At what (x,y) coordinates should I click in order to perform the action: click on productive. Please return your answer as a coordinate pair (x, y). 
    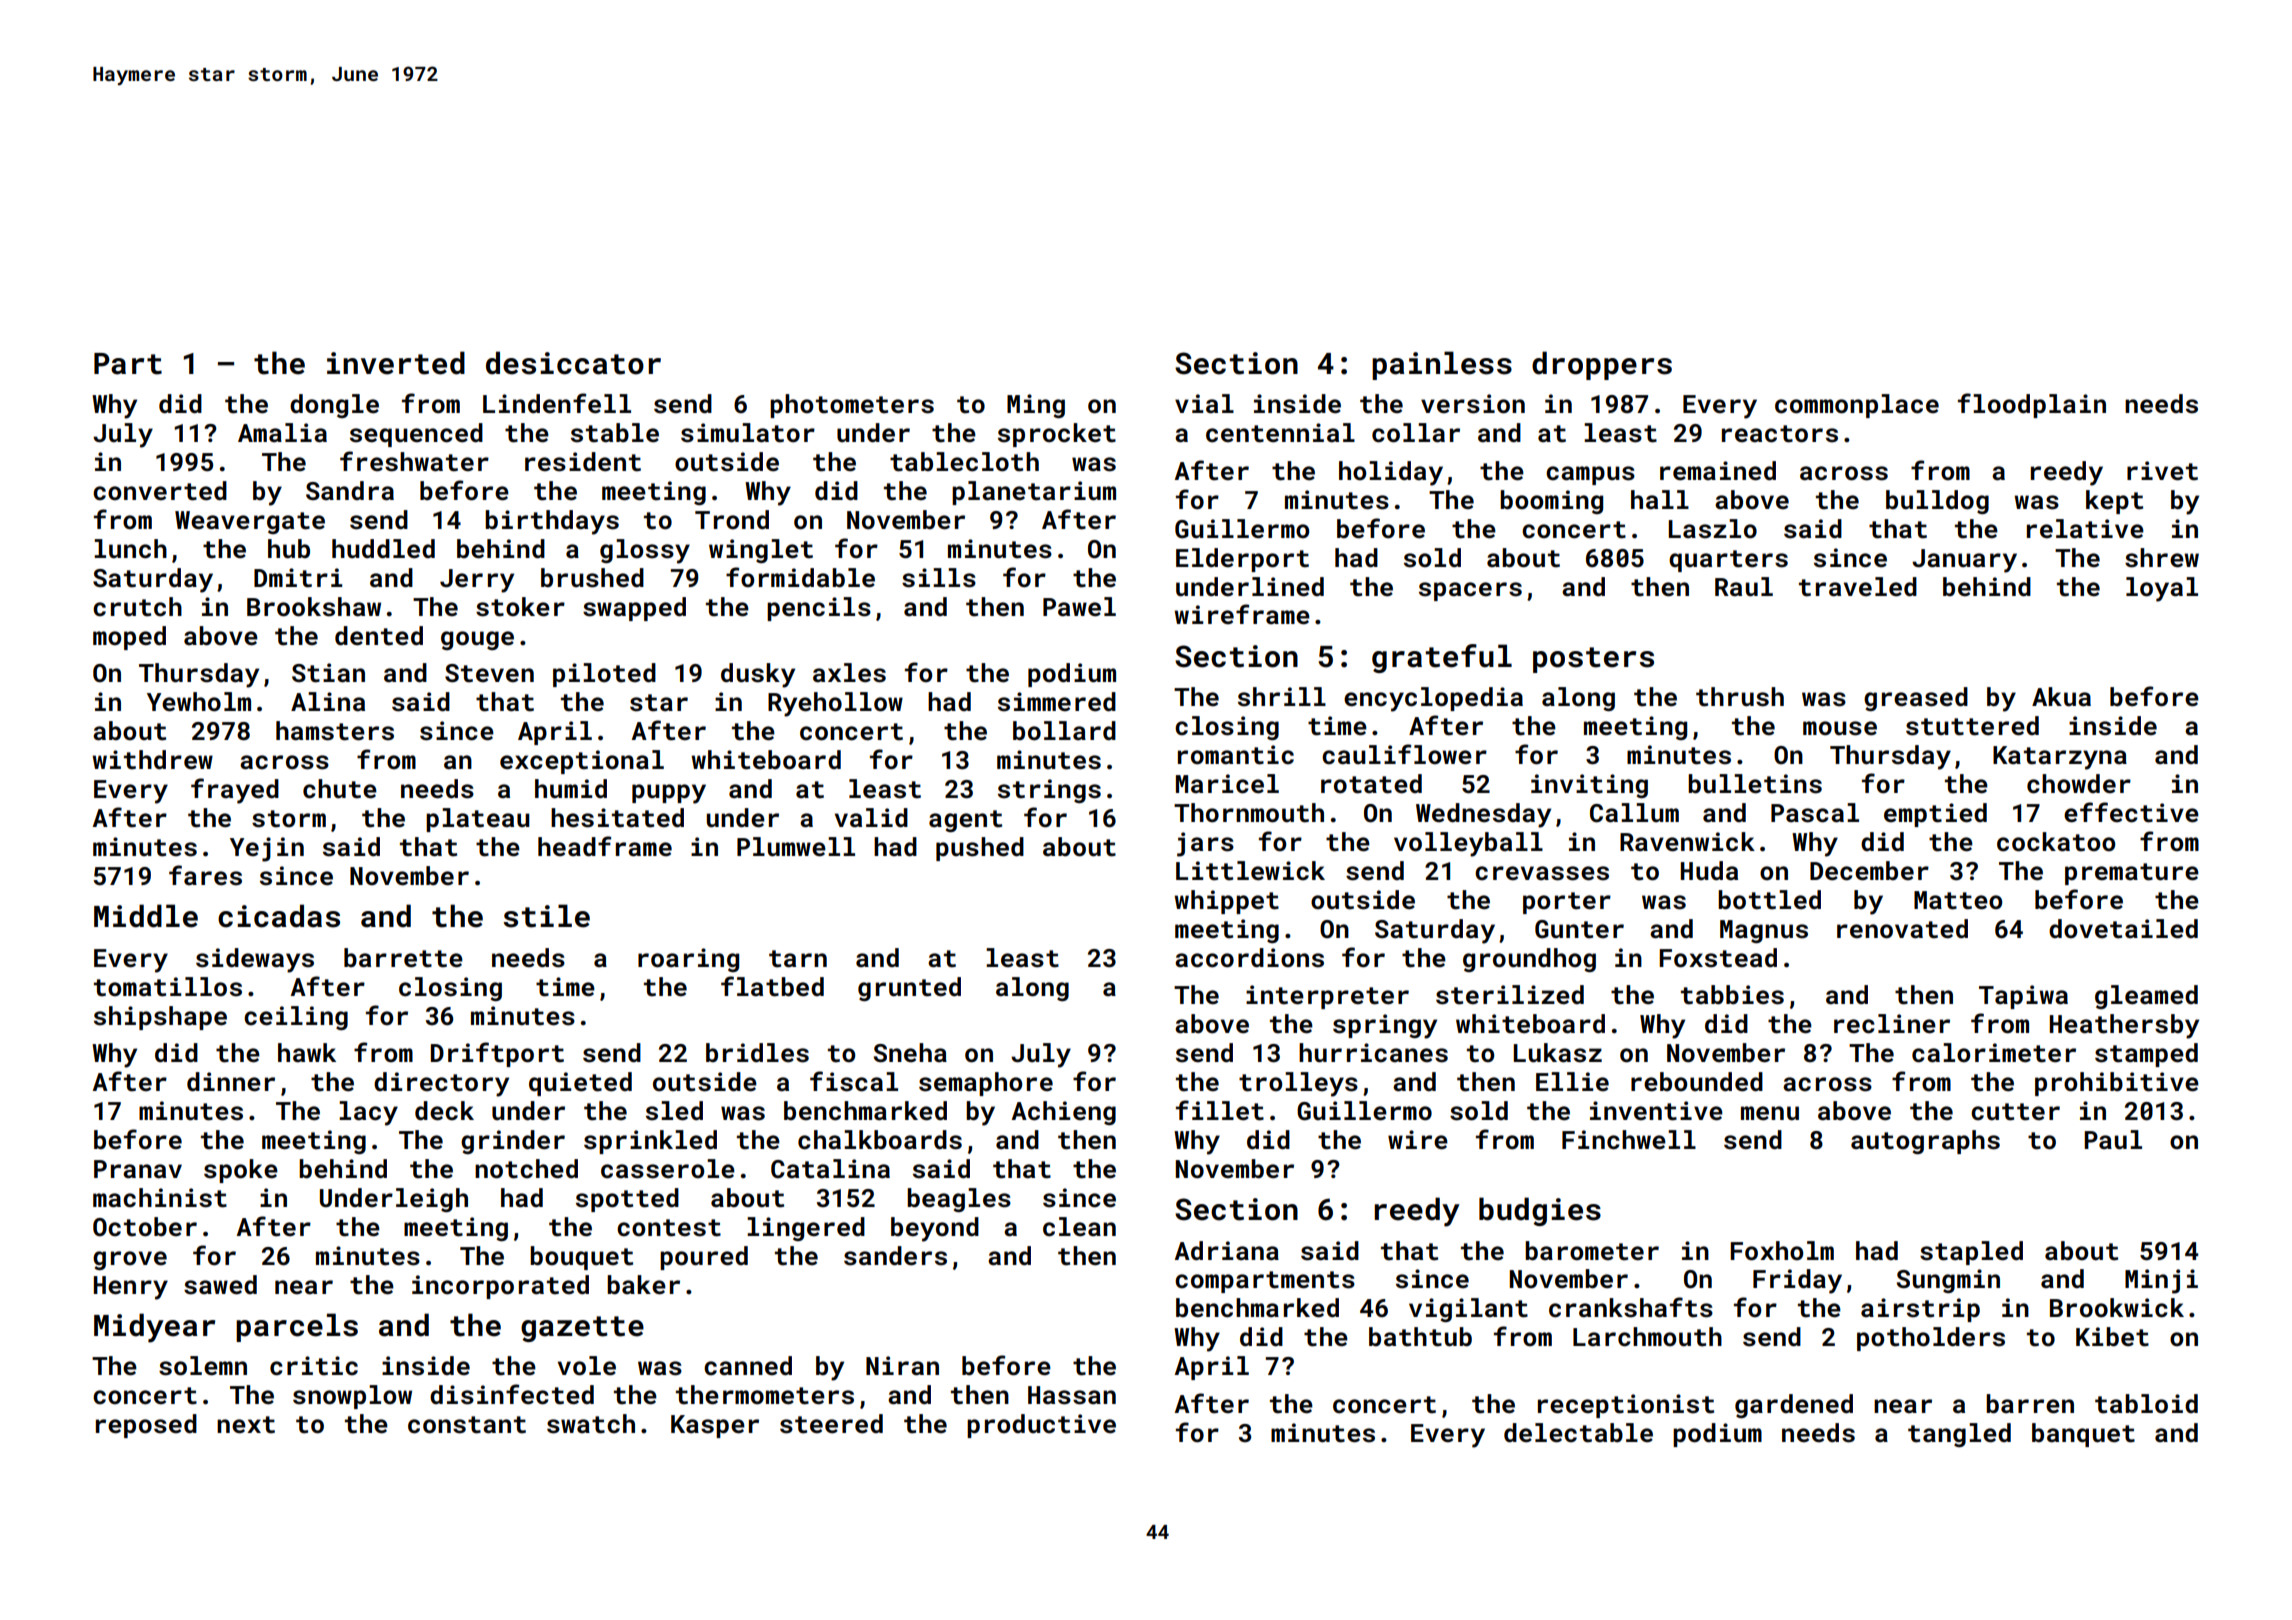
    Looking at the image, I should click on (1041, 1426).
